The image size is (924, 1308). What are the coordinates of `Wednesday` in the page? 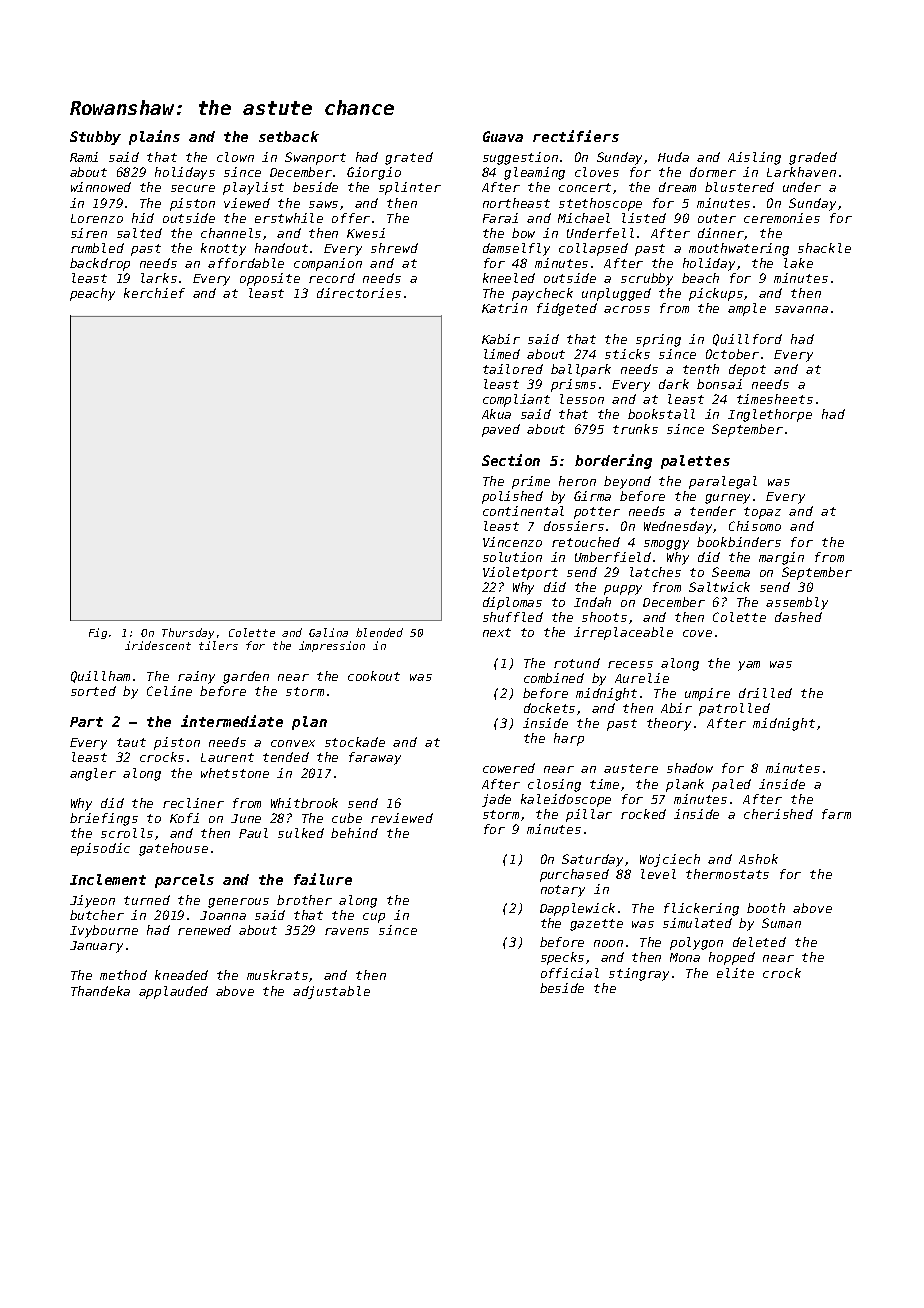 It's located at (679, 527).
